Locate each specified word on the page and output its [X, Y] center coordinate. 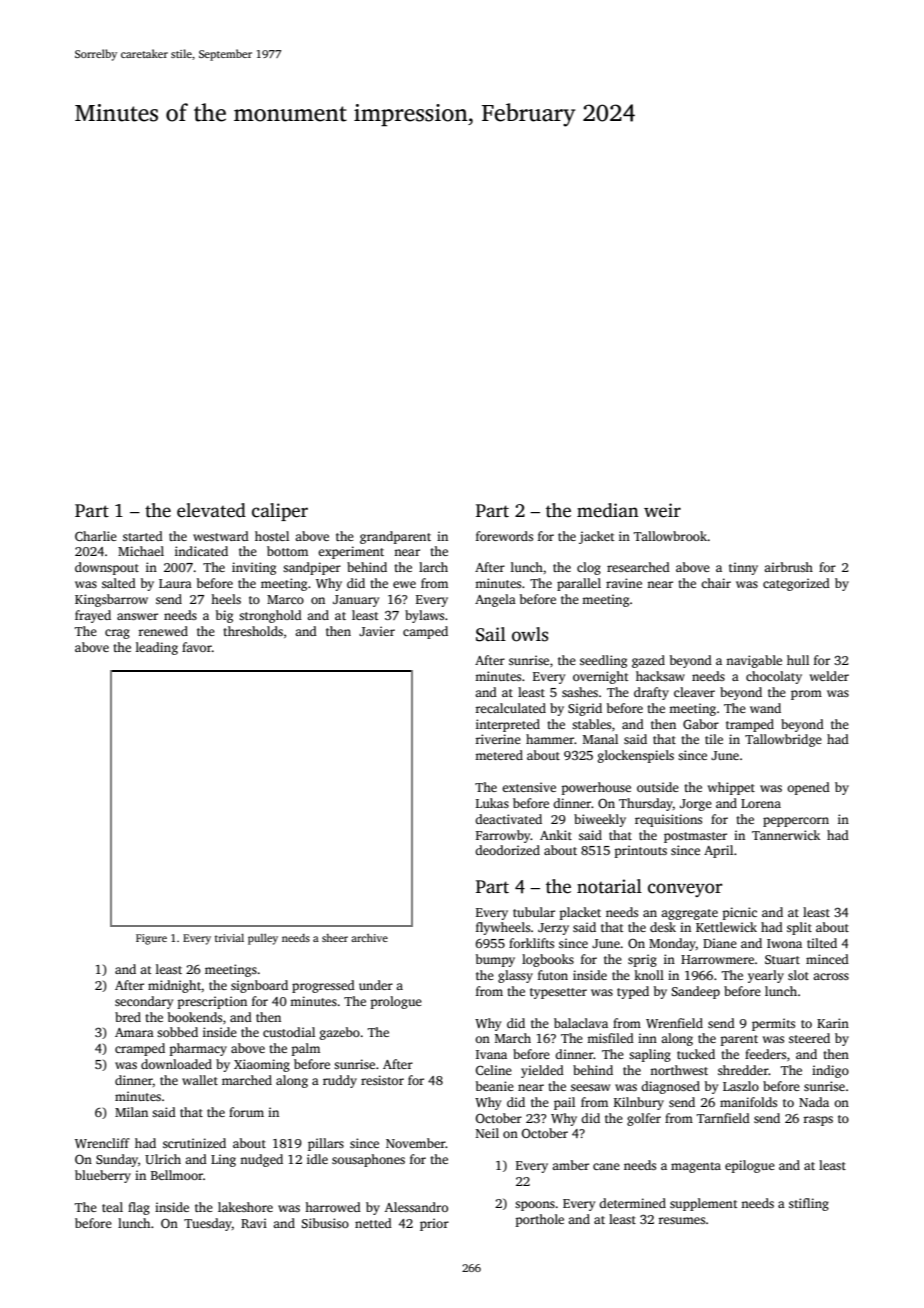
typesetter [558, 993]
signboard [259, 986]
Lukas [492, 803]
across [831, 976]
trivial [229, 938]
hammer [550, 739]
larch [433, 567]
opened [808, 788]
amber [570, 1165]
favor [197, 647]
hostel [272, 536]
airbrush [788, 567]
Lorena [761, 803]
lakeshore [245, 1207]
